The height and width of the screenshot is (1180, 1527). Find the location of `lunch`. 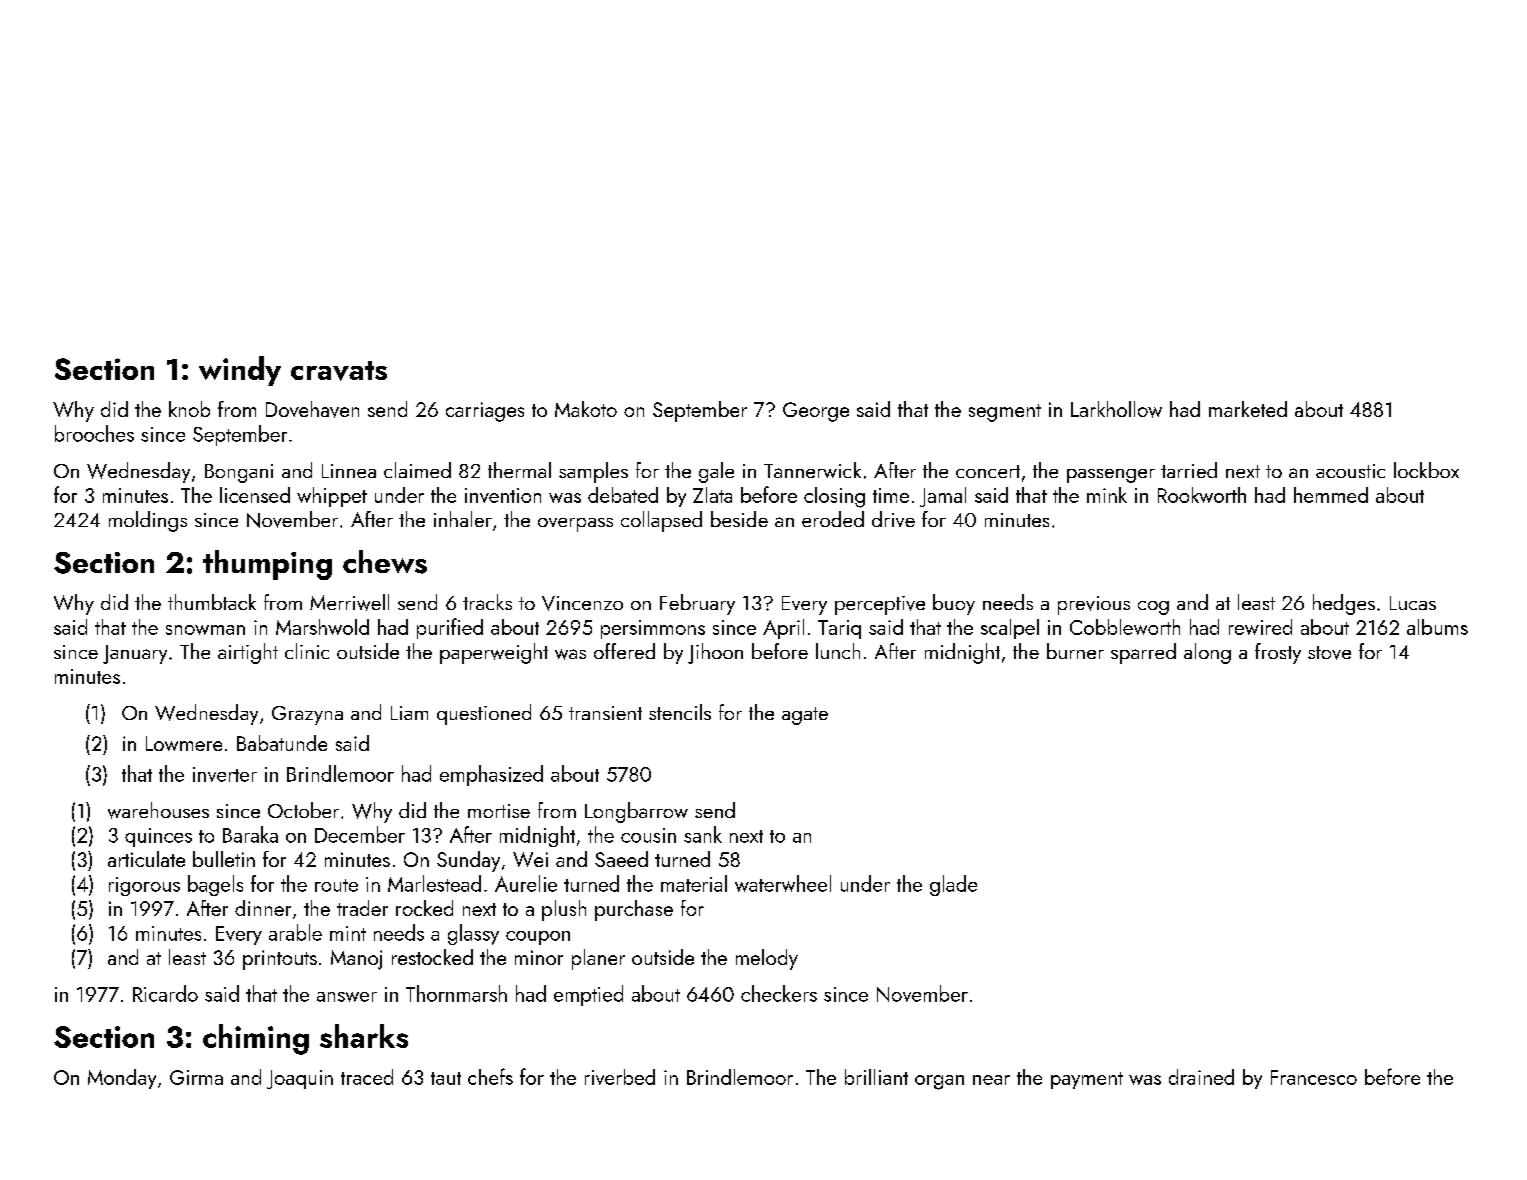

lunch is located at coordinates (838, 651).
